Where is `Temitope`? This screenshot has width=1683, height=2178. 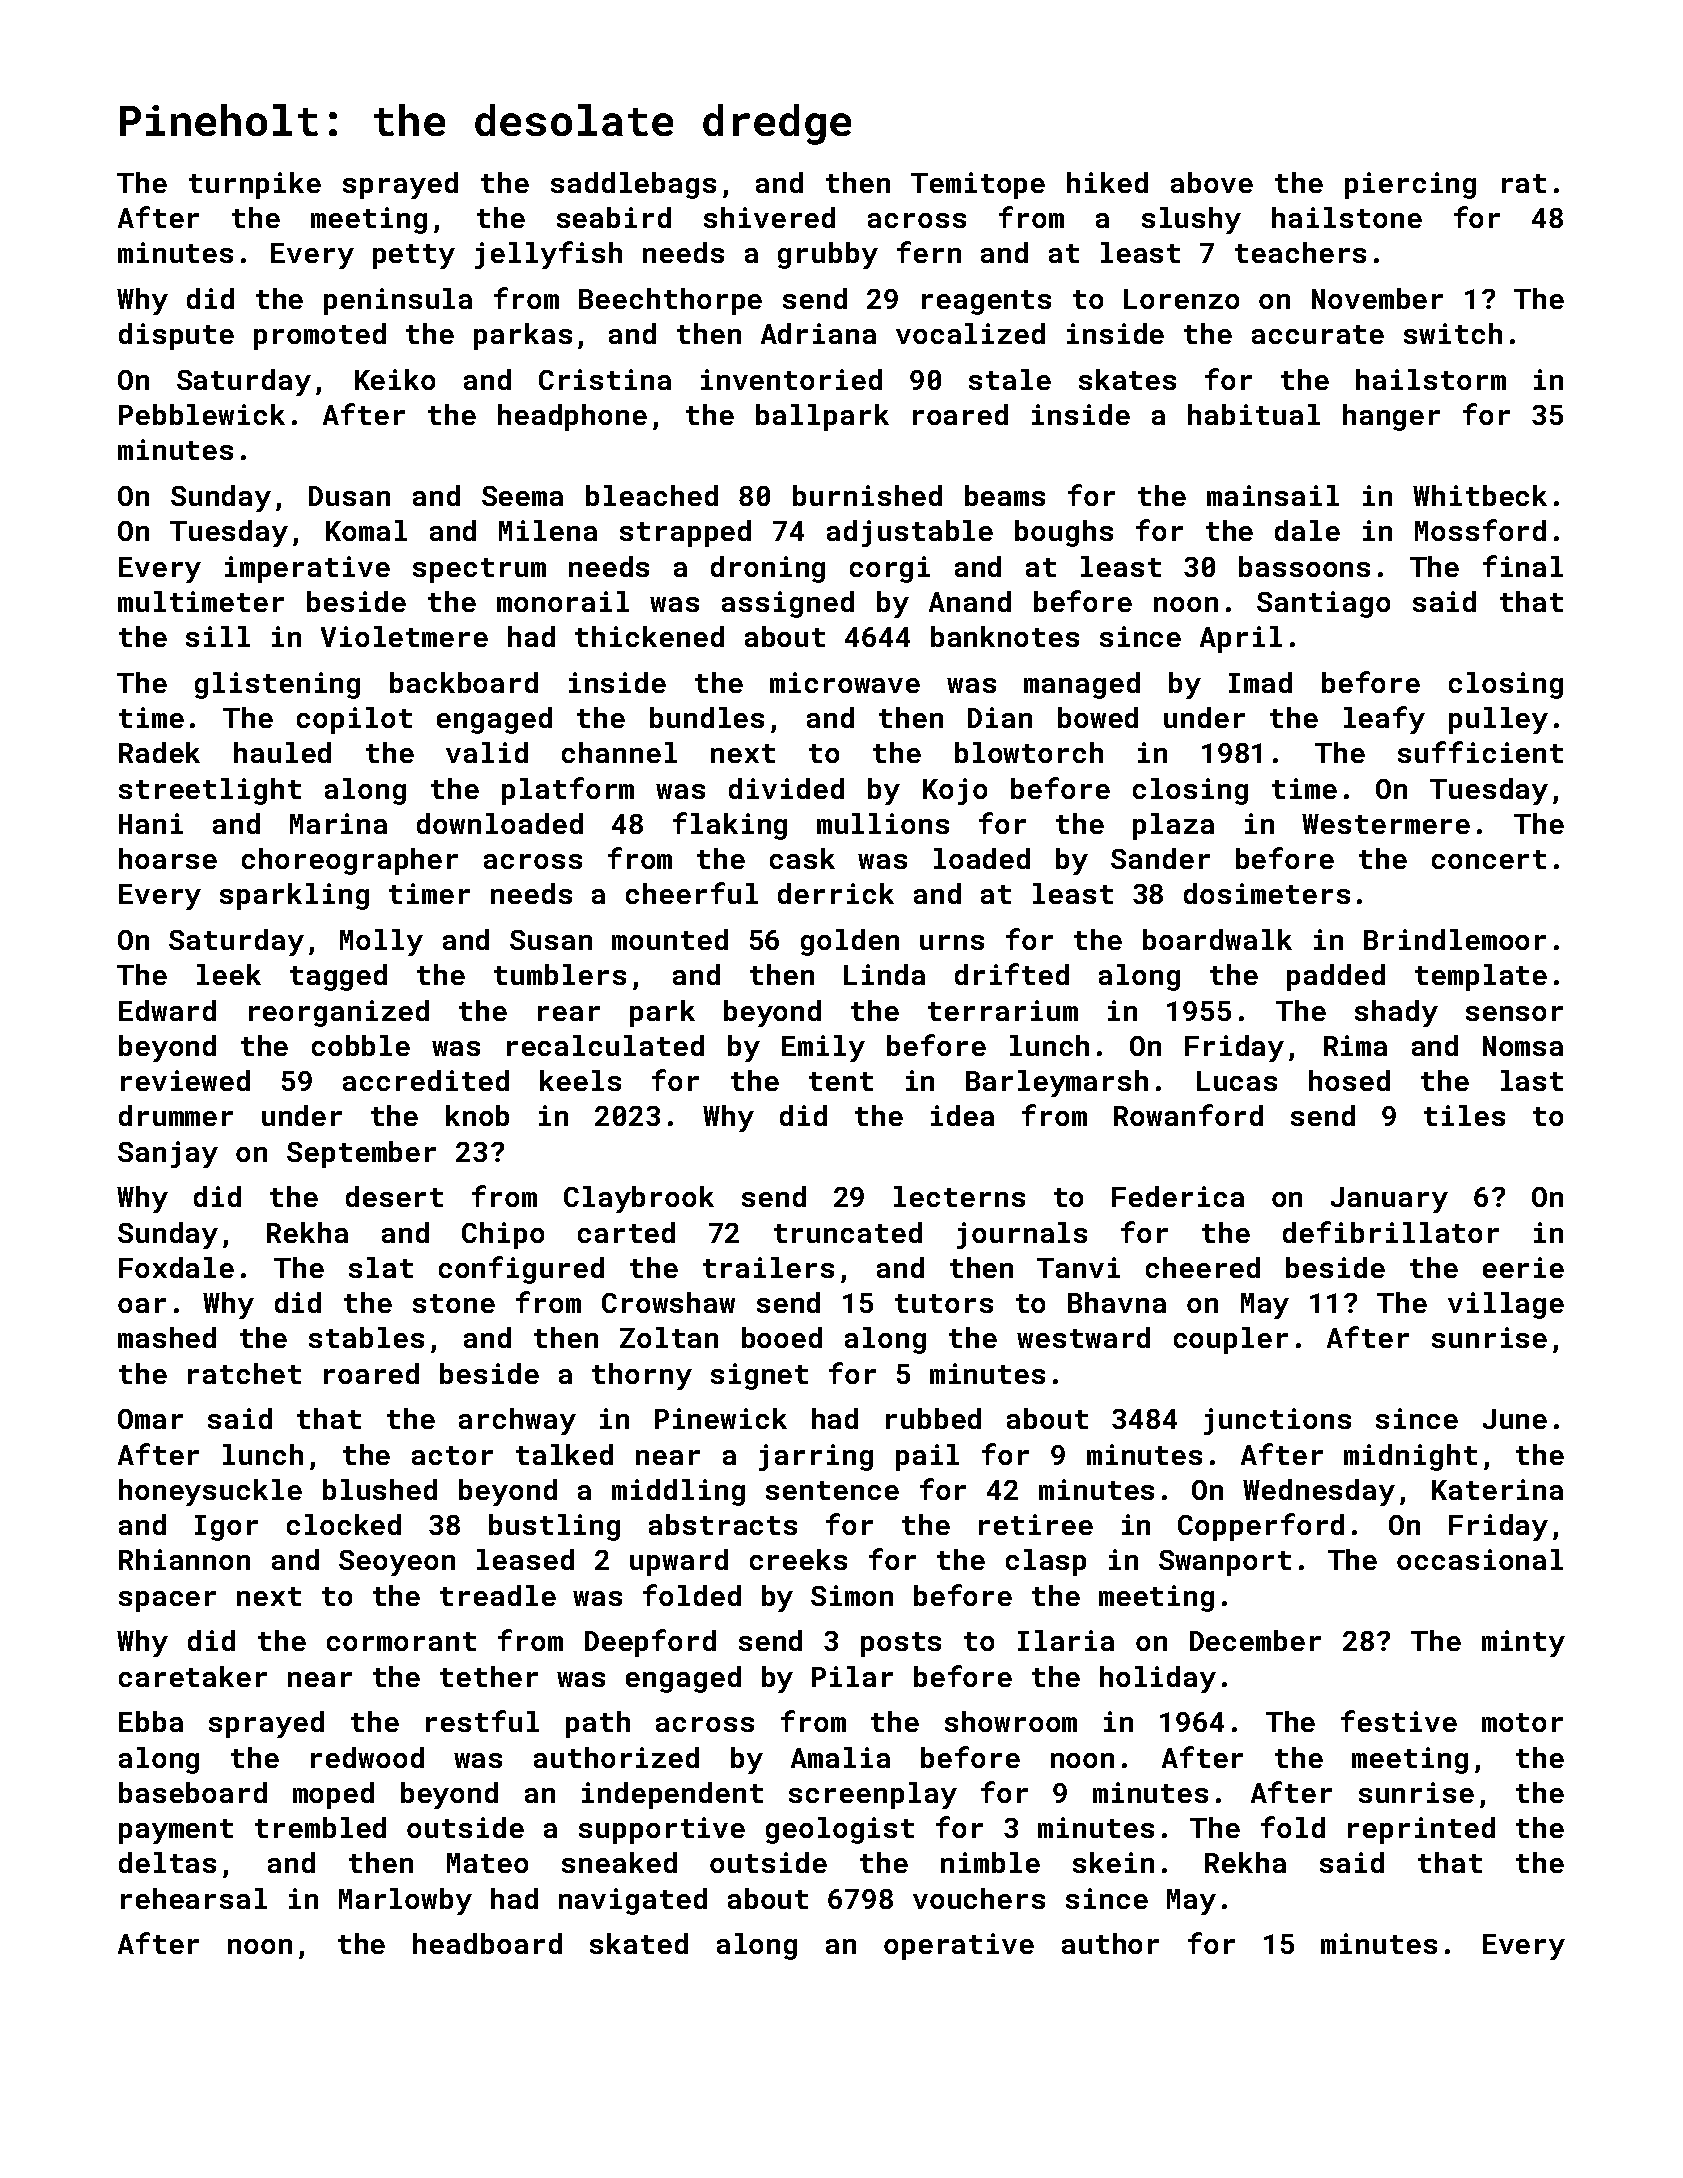 Temitope is located at coordinates (978, 185).
